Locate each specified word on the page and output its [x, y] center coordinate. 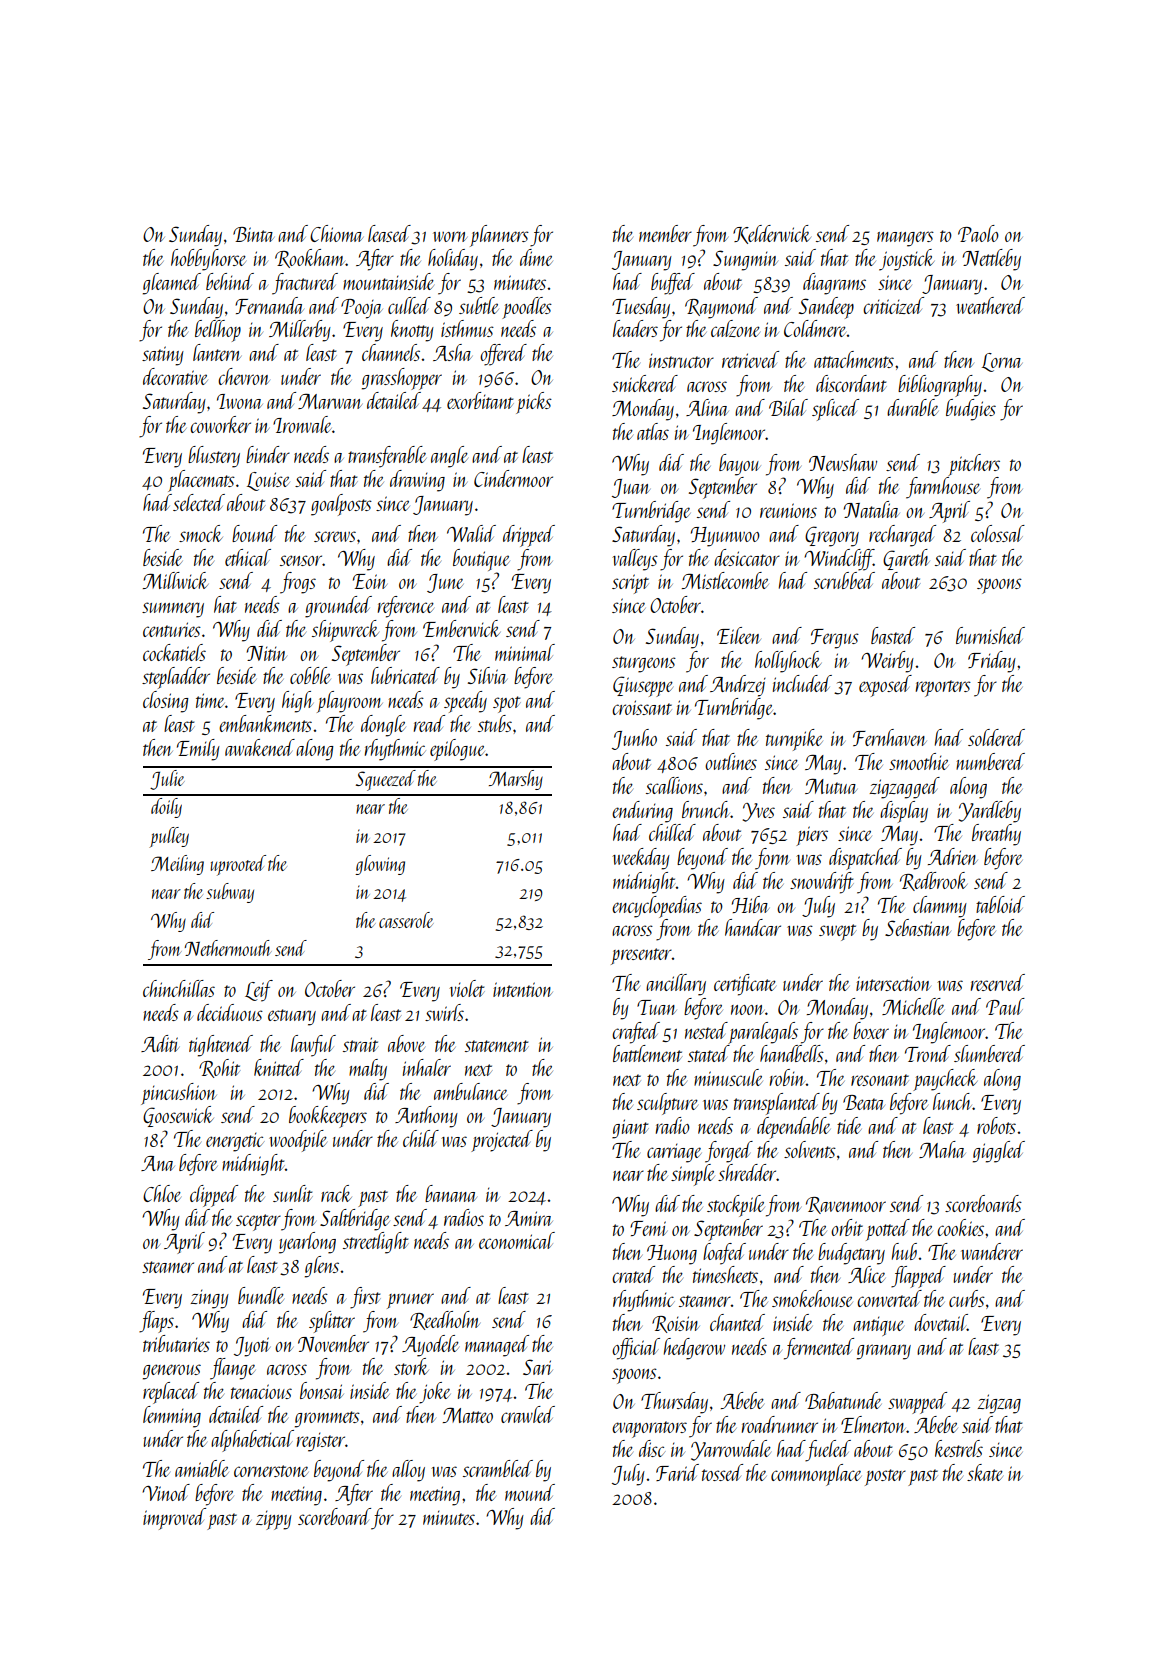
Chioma [336, 233]
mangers [905, 239]
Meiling [177, 865]
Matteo [468, 1415]
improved [174, 1519]
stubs [495, 723]
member [665, 233]
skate [985, 1472]
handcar [753, 927]
